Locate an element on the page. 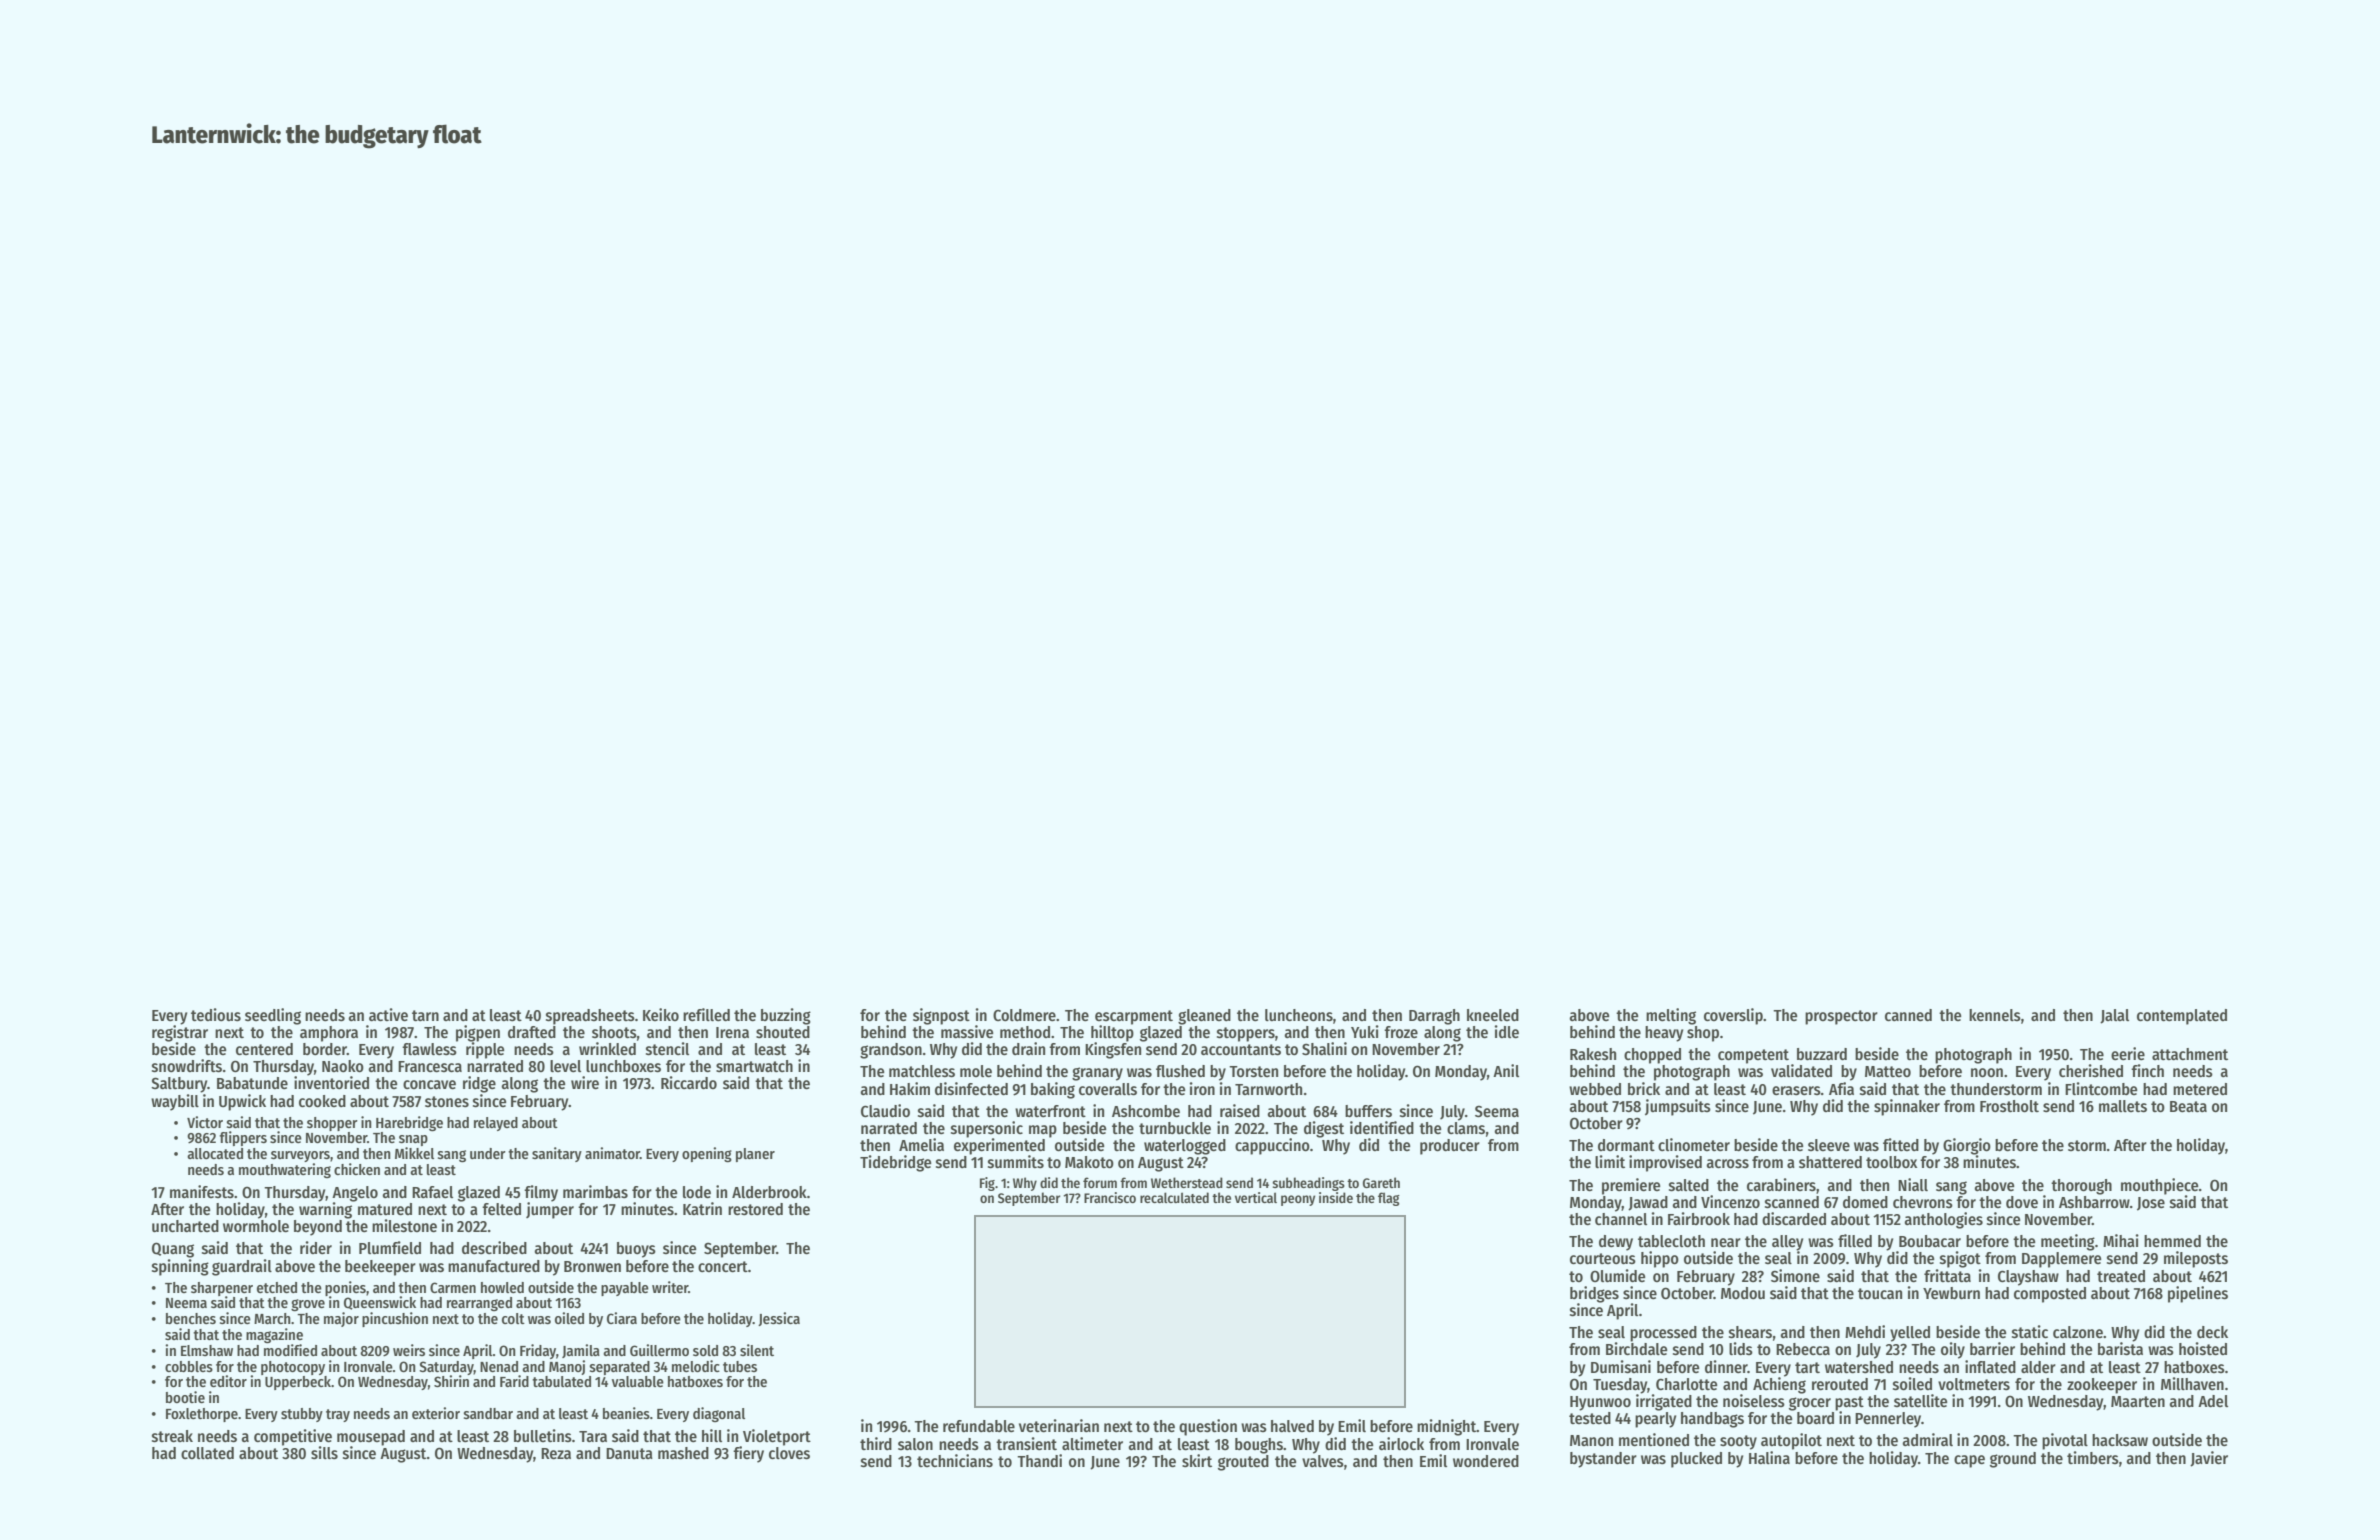 The height and width of the image is (1540, 2380). Beata is located at coordinates (2188, 1106).
